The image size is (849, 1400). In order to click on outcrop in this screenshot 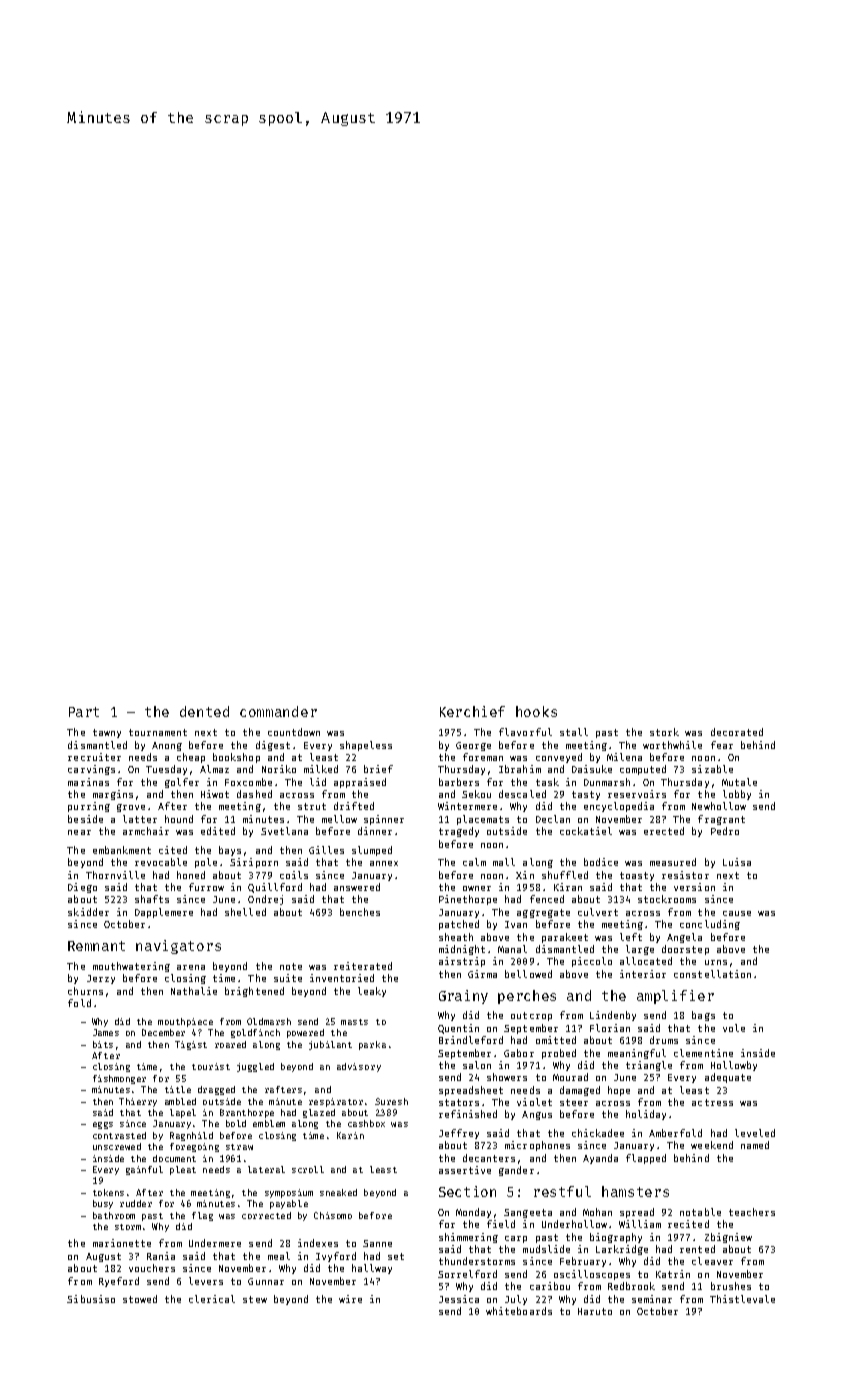, I will do `click(531, 1016)`.
